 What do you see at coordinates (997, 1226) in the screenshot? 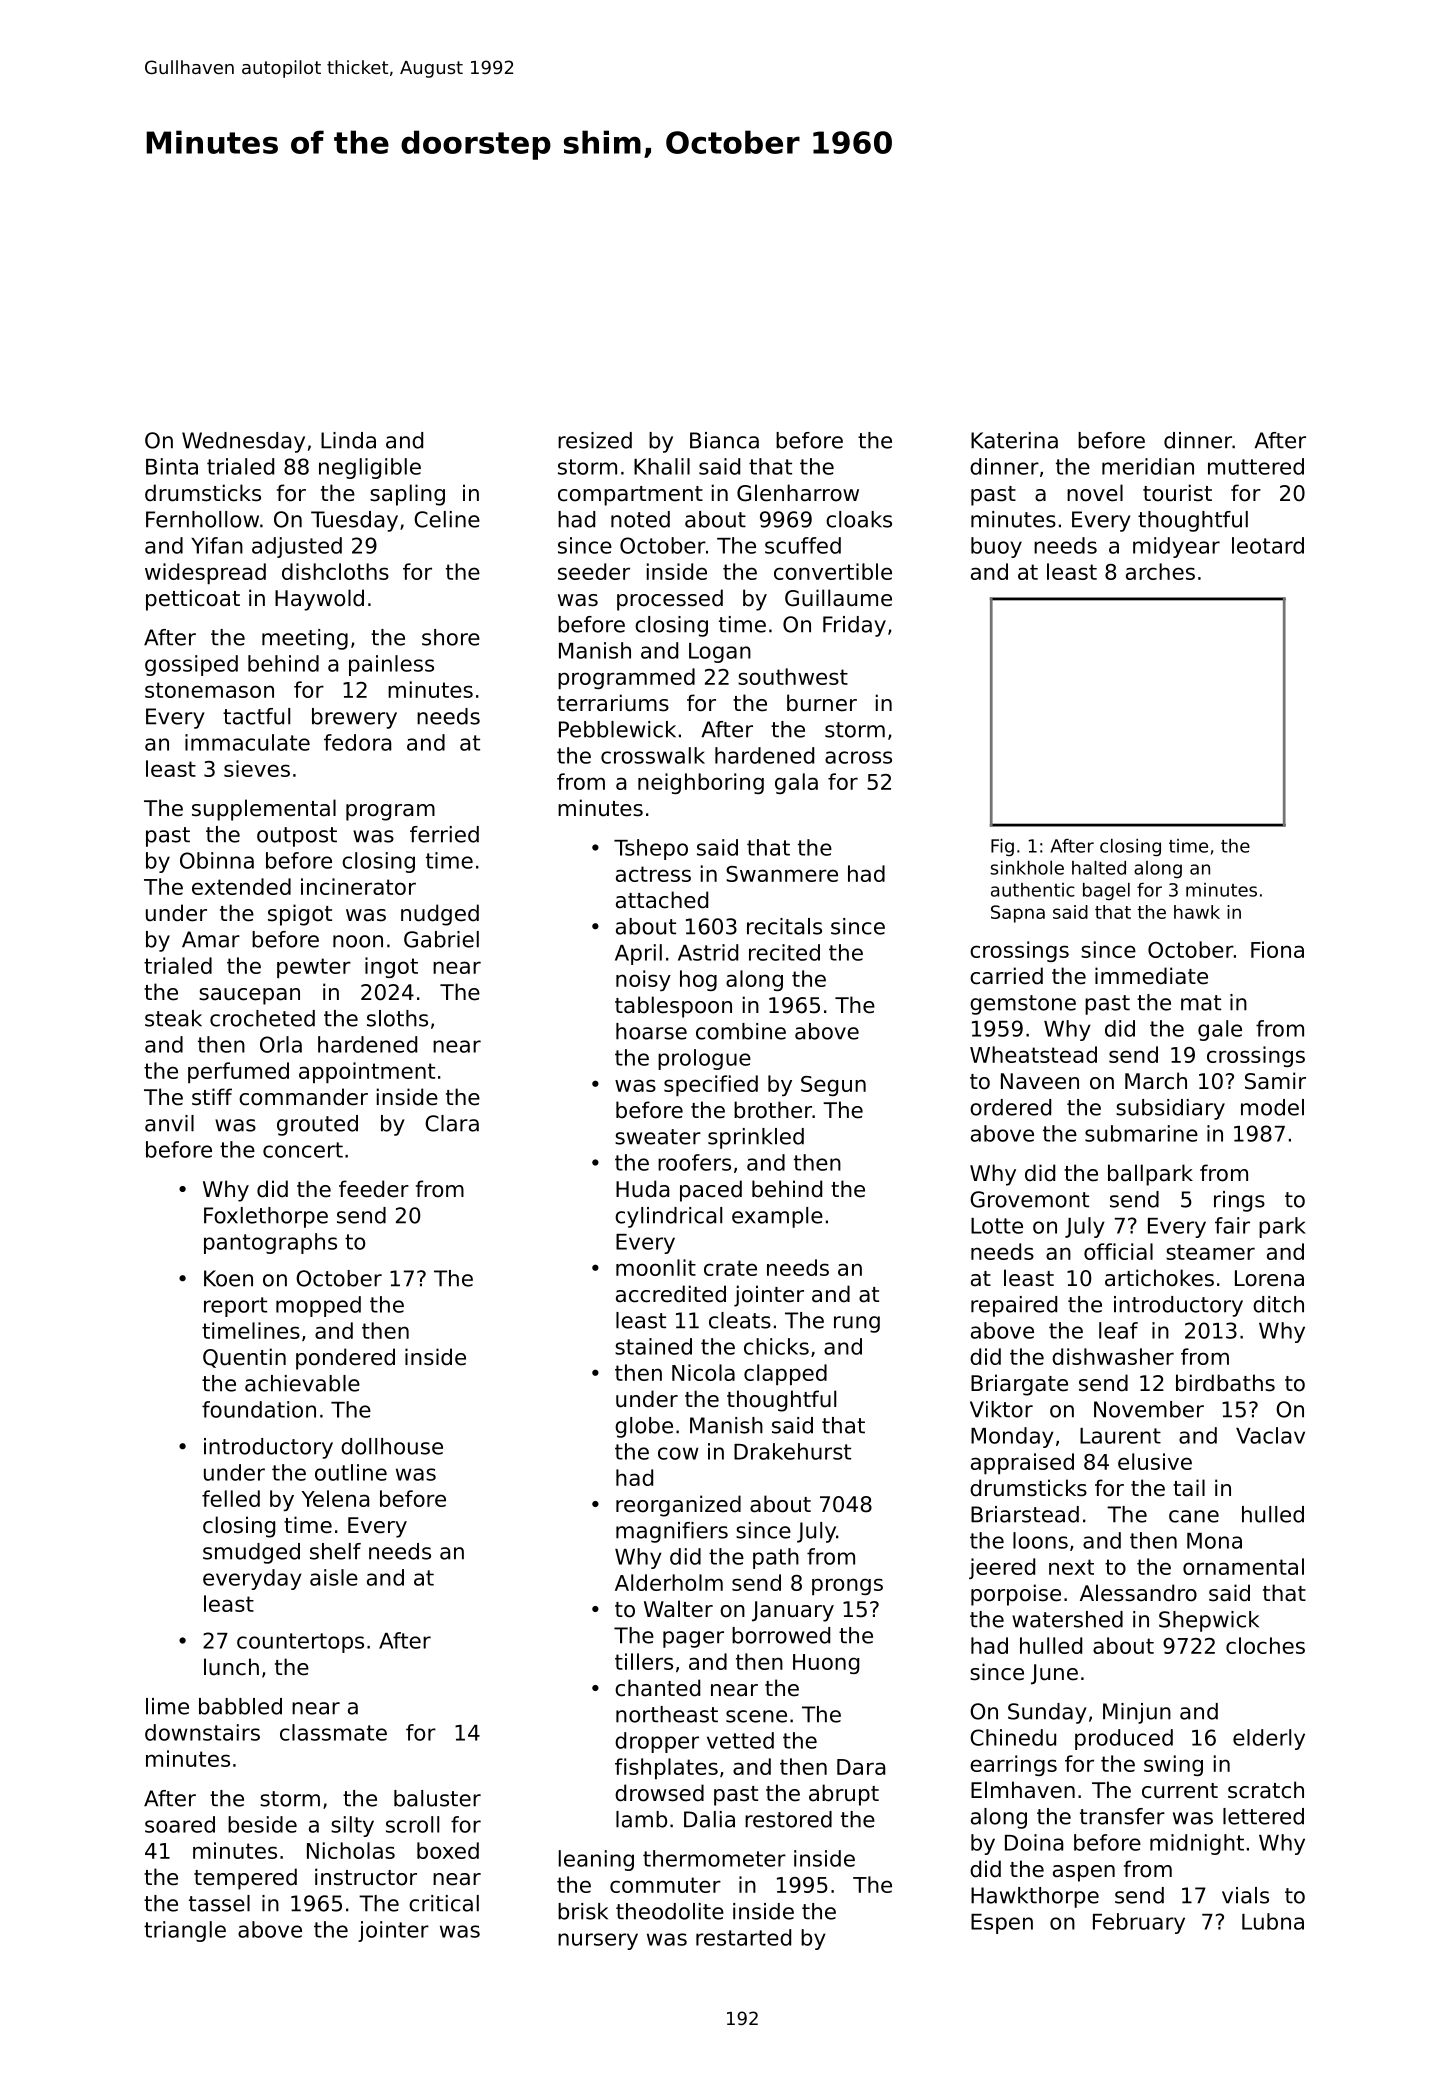
I see `Lotte` at bounding box center [997, 1226].
